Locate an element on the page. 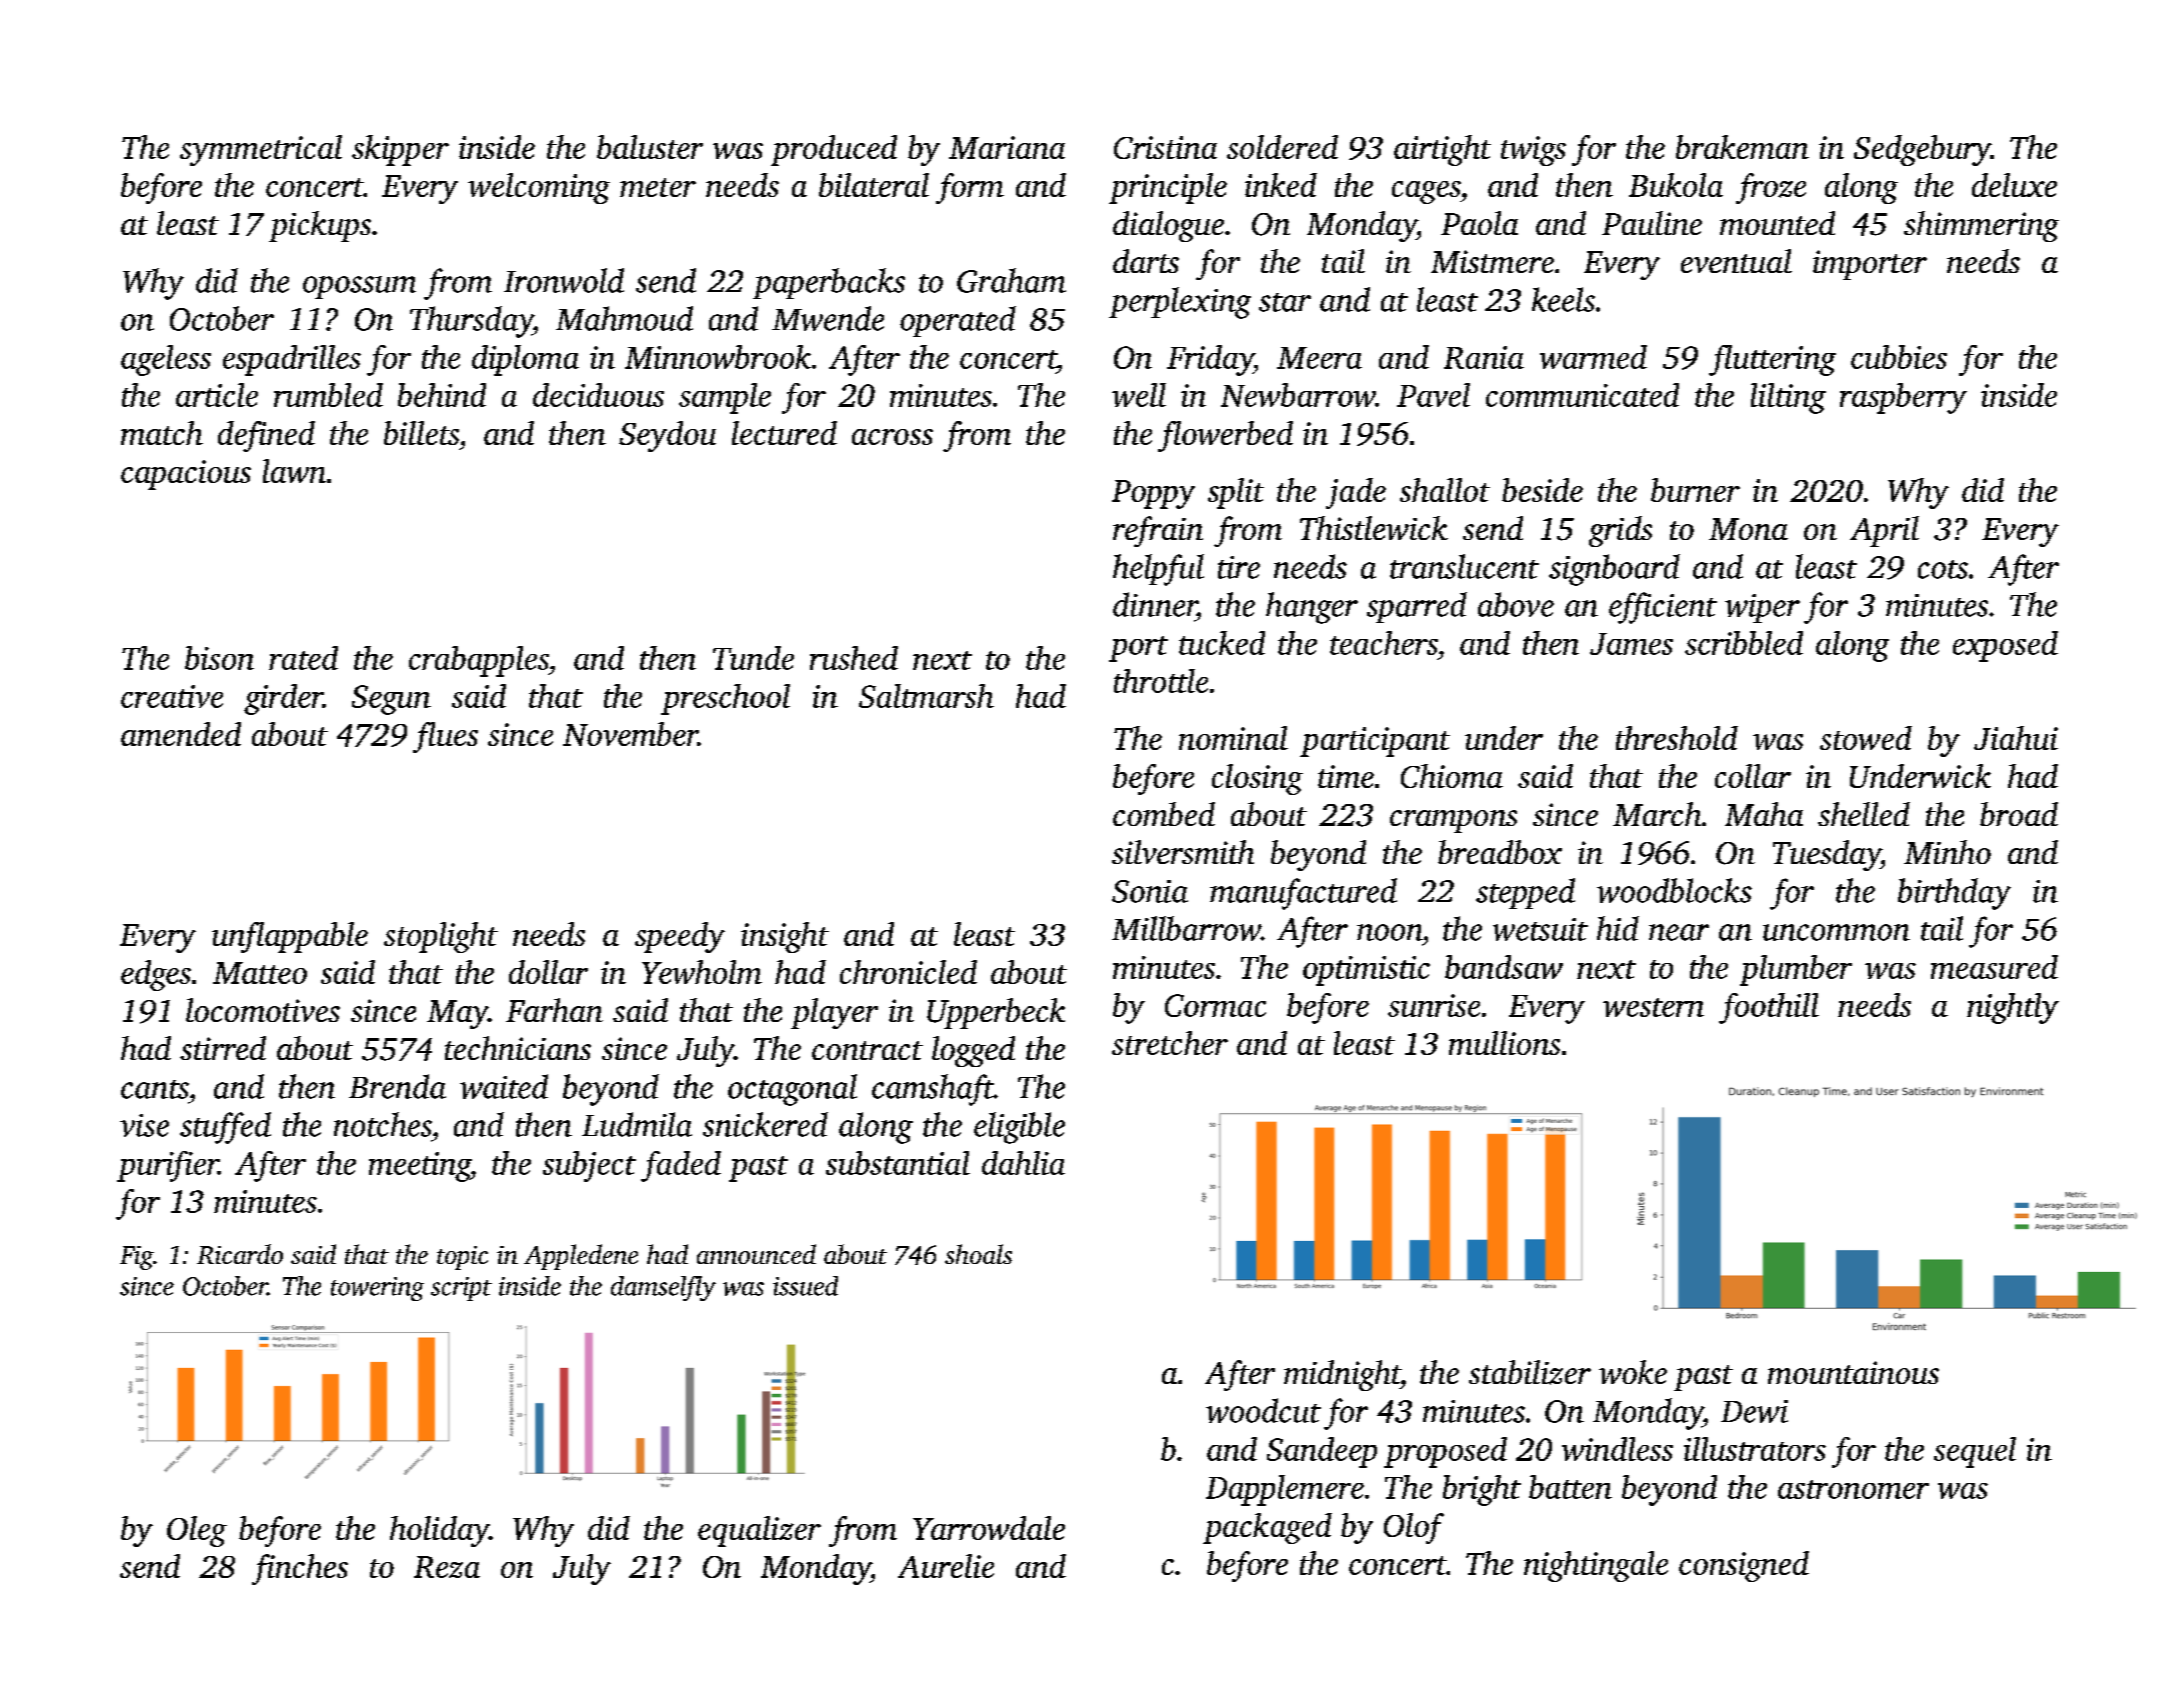 The image size is (2178, 1683). Thistlewick is located at coordinates (1374, 528).
